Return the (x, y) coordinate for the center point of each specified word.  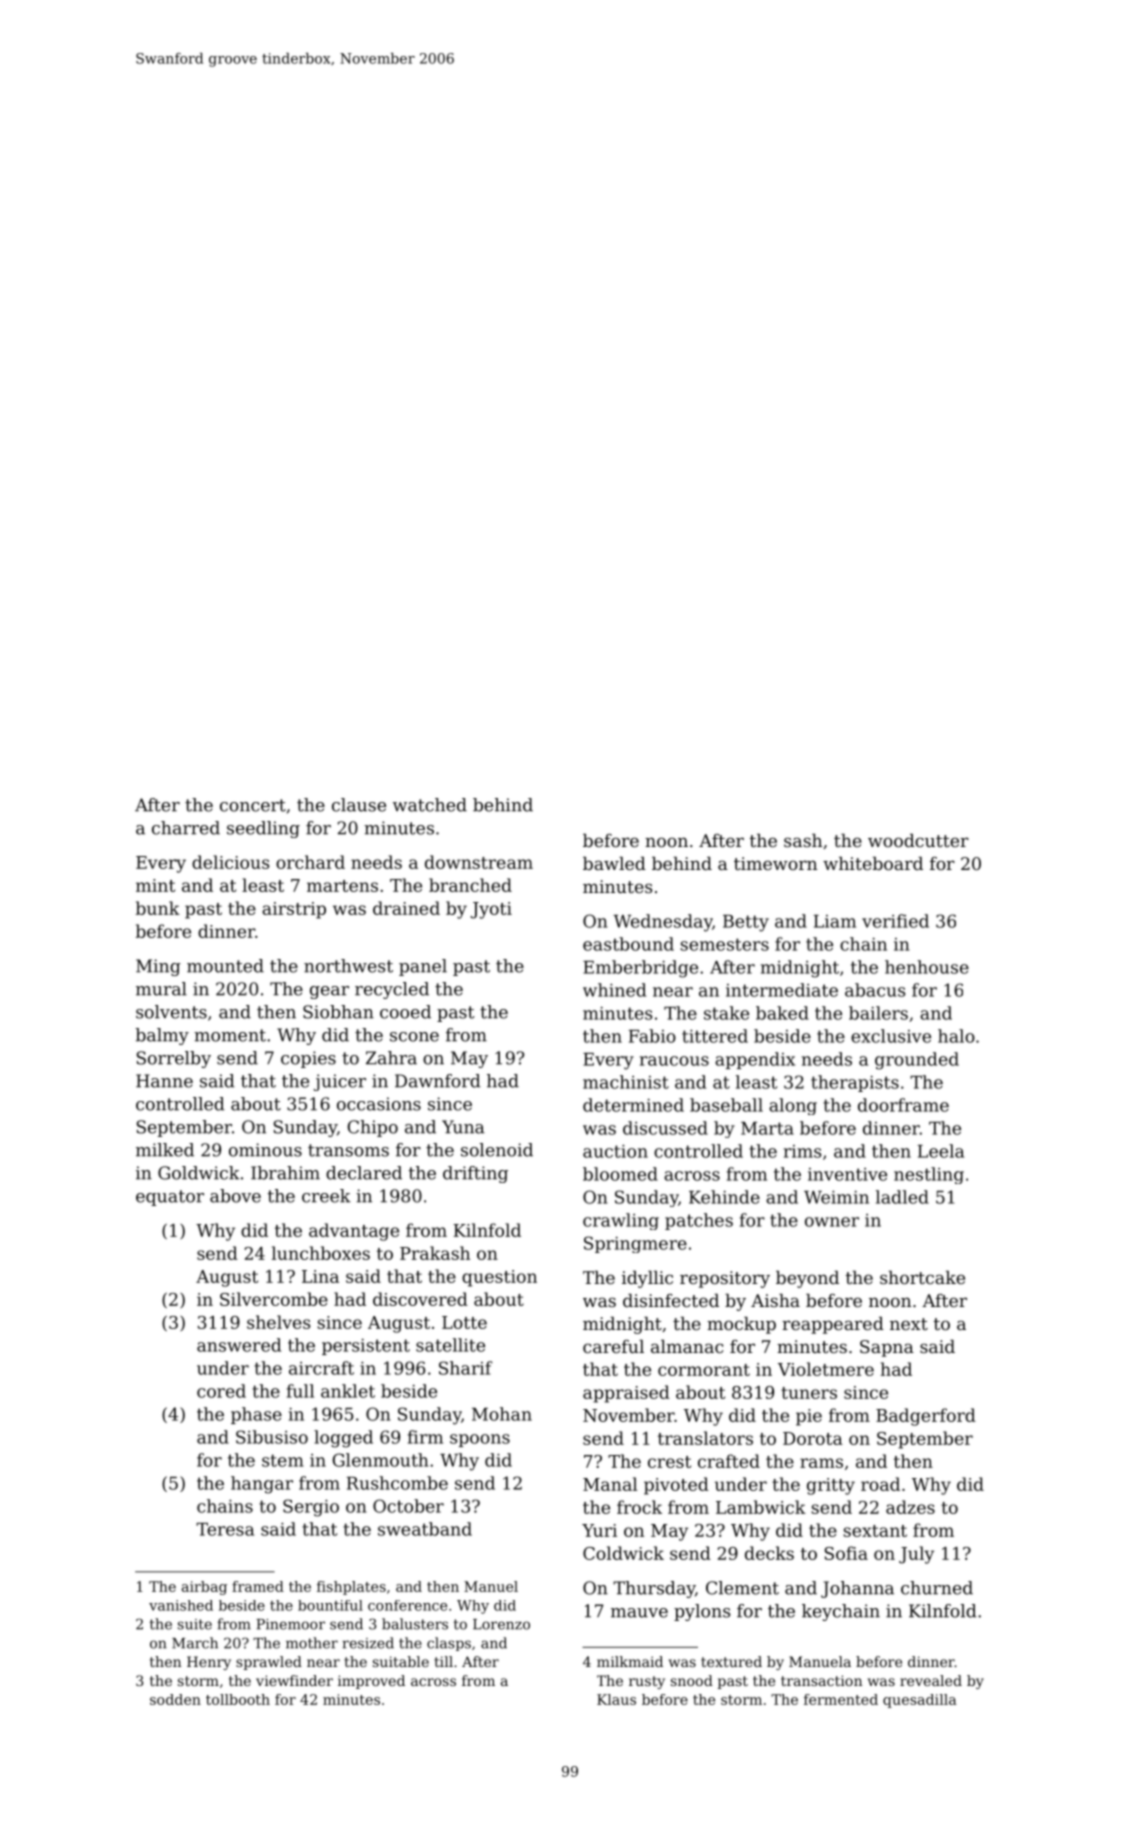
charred (186, 828)
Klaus (616, 1699)
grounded (917, 1061)
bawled (614, 863)
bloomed (620, 1174)
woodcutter (918, 840)
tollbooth (238, 1699)
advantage (354, 1232)
